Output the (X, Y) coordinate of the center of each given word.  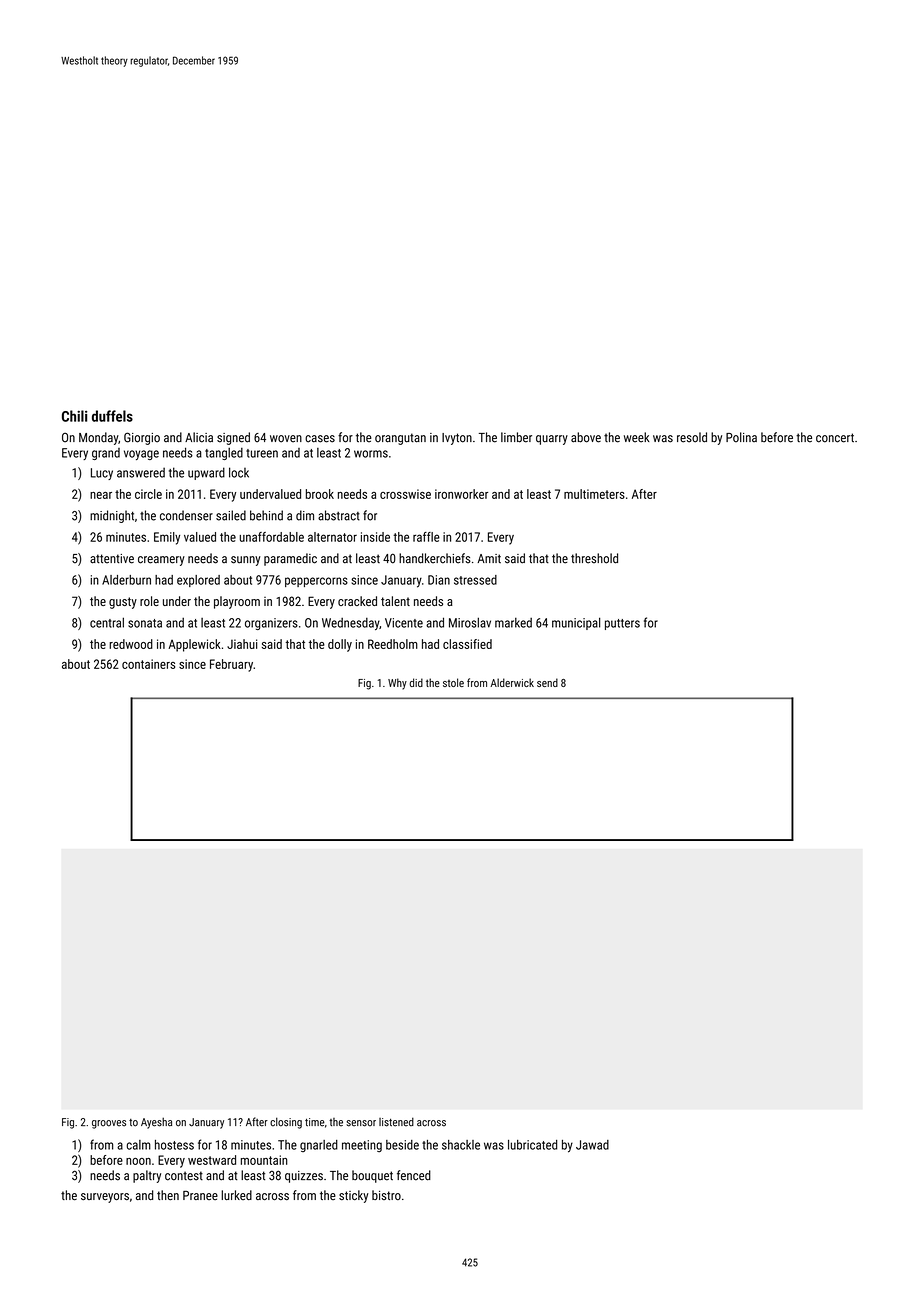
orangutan (400, 439)
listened (396, 1122)
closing (286, 1123)
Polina (741, 437)
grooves (109, 1124)
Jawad (592, 1145)
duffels (112, 416)
